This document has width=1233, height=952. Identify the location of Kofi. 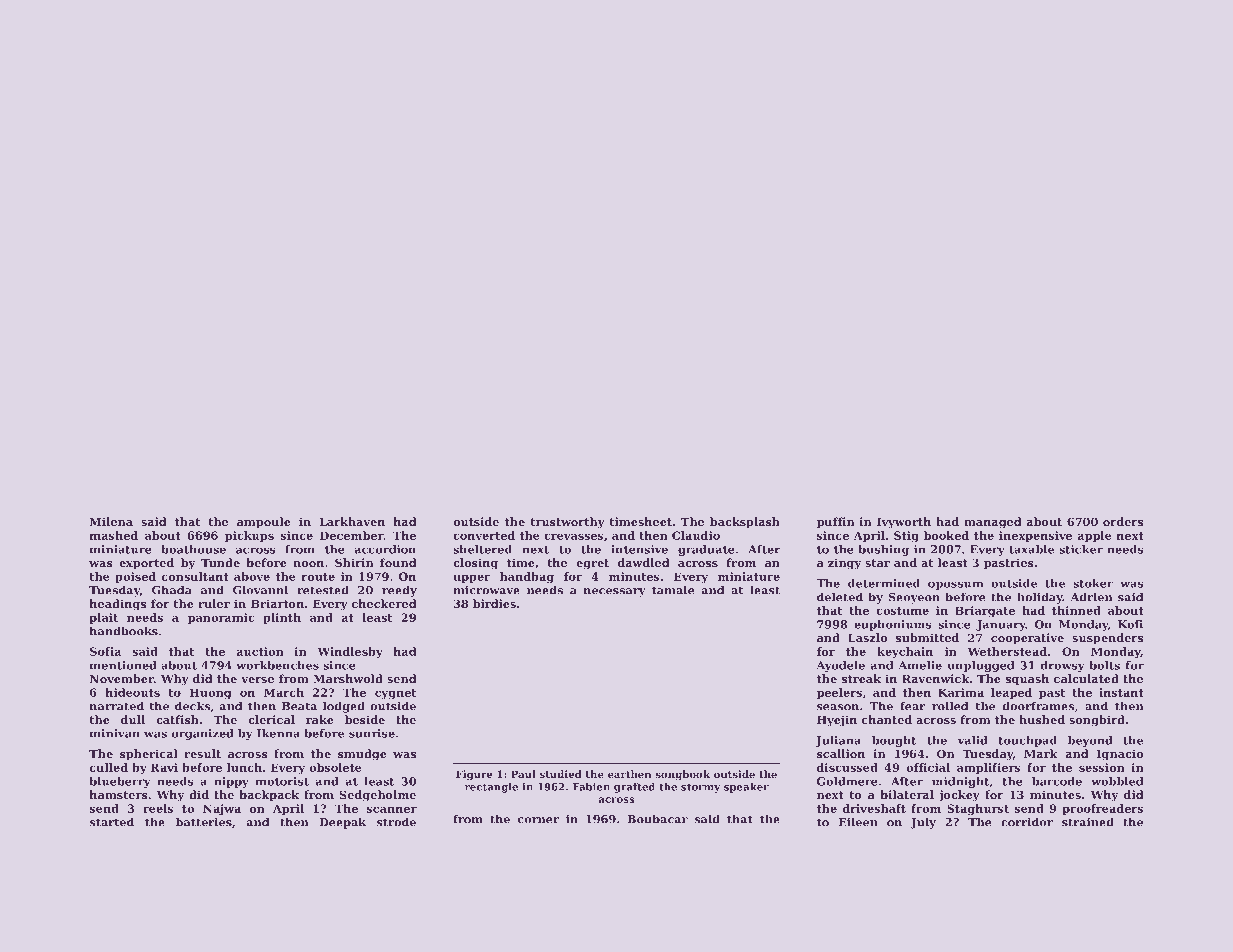
(1130, 624).
